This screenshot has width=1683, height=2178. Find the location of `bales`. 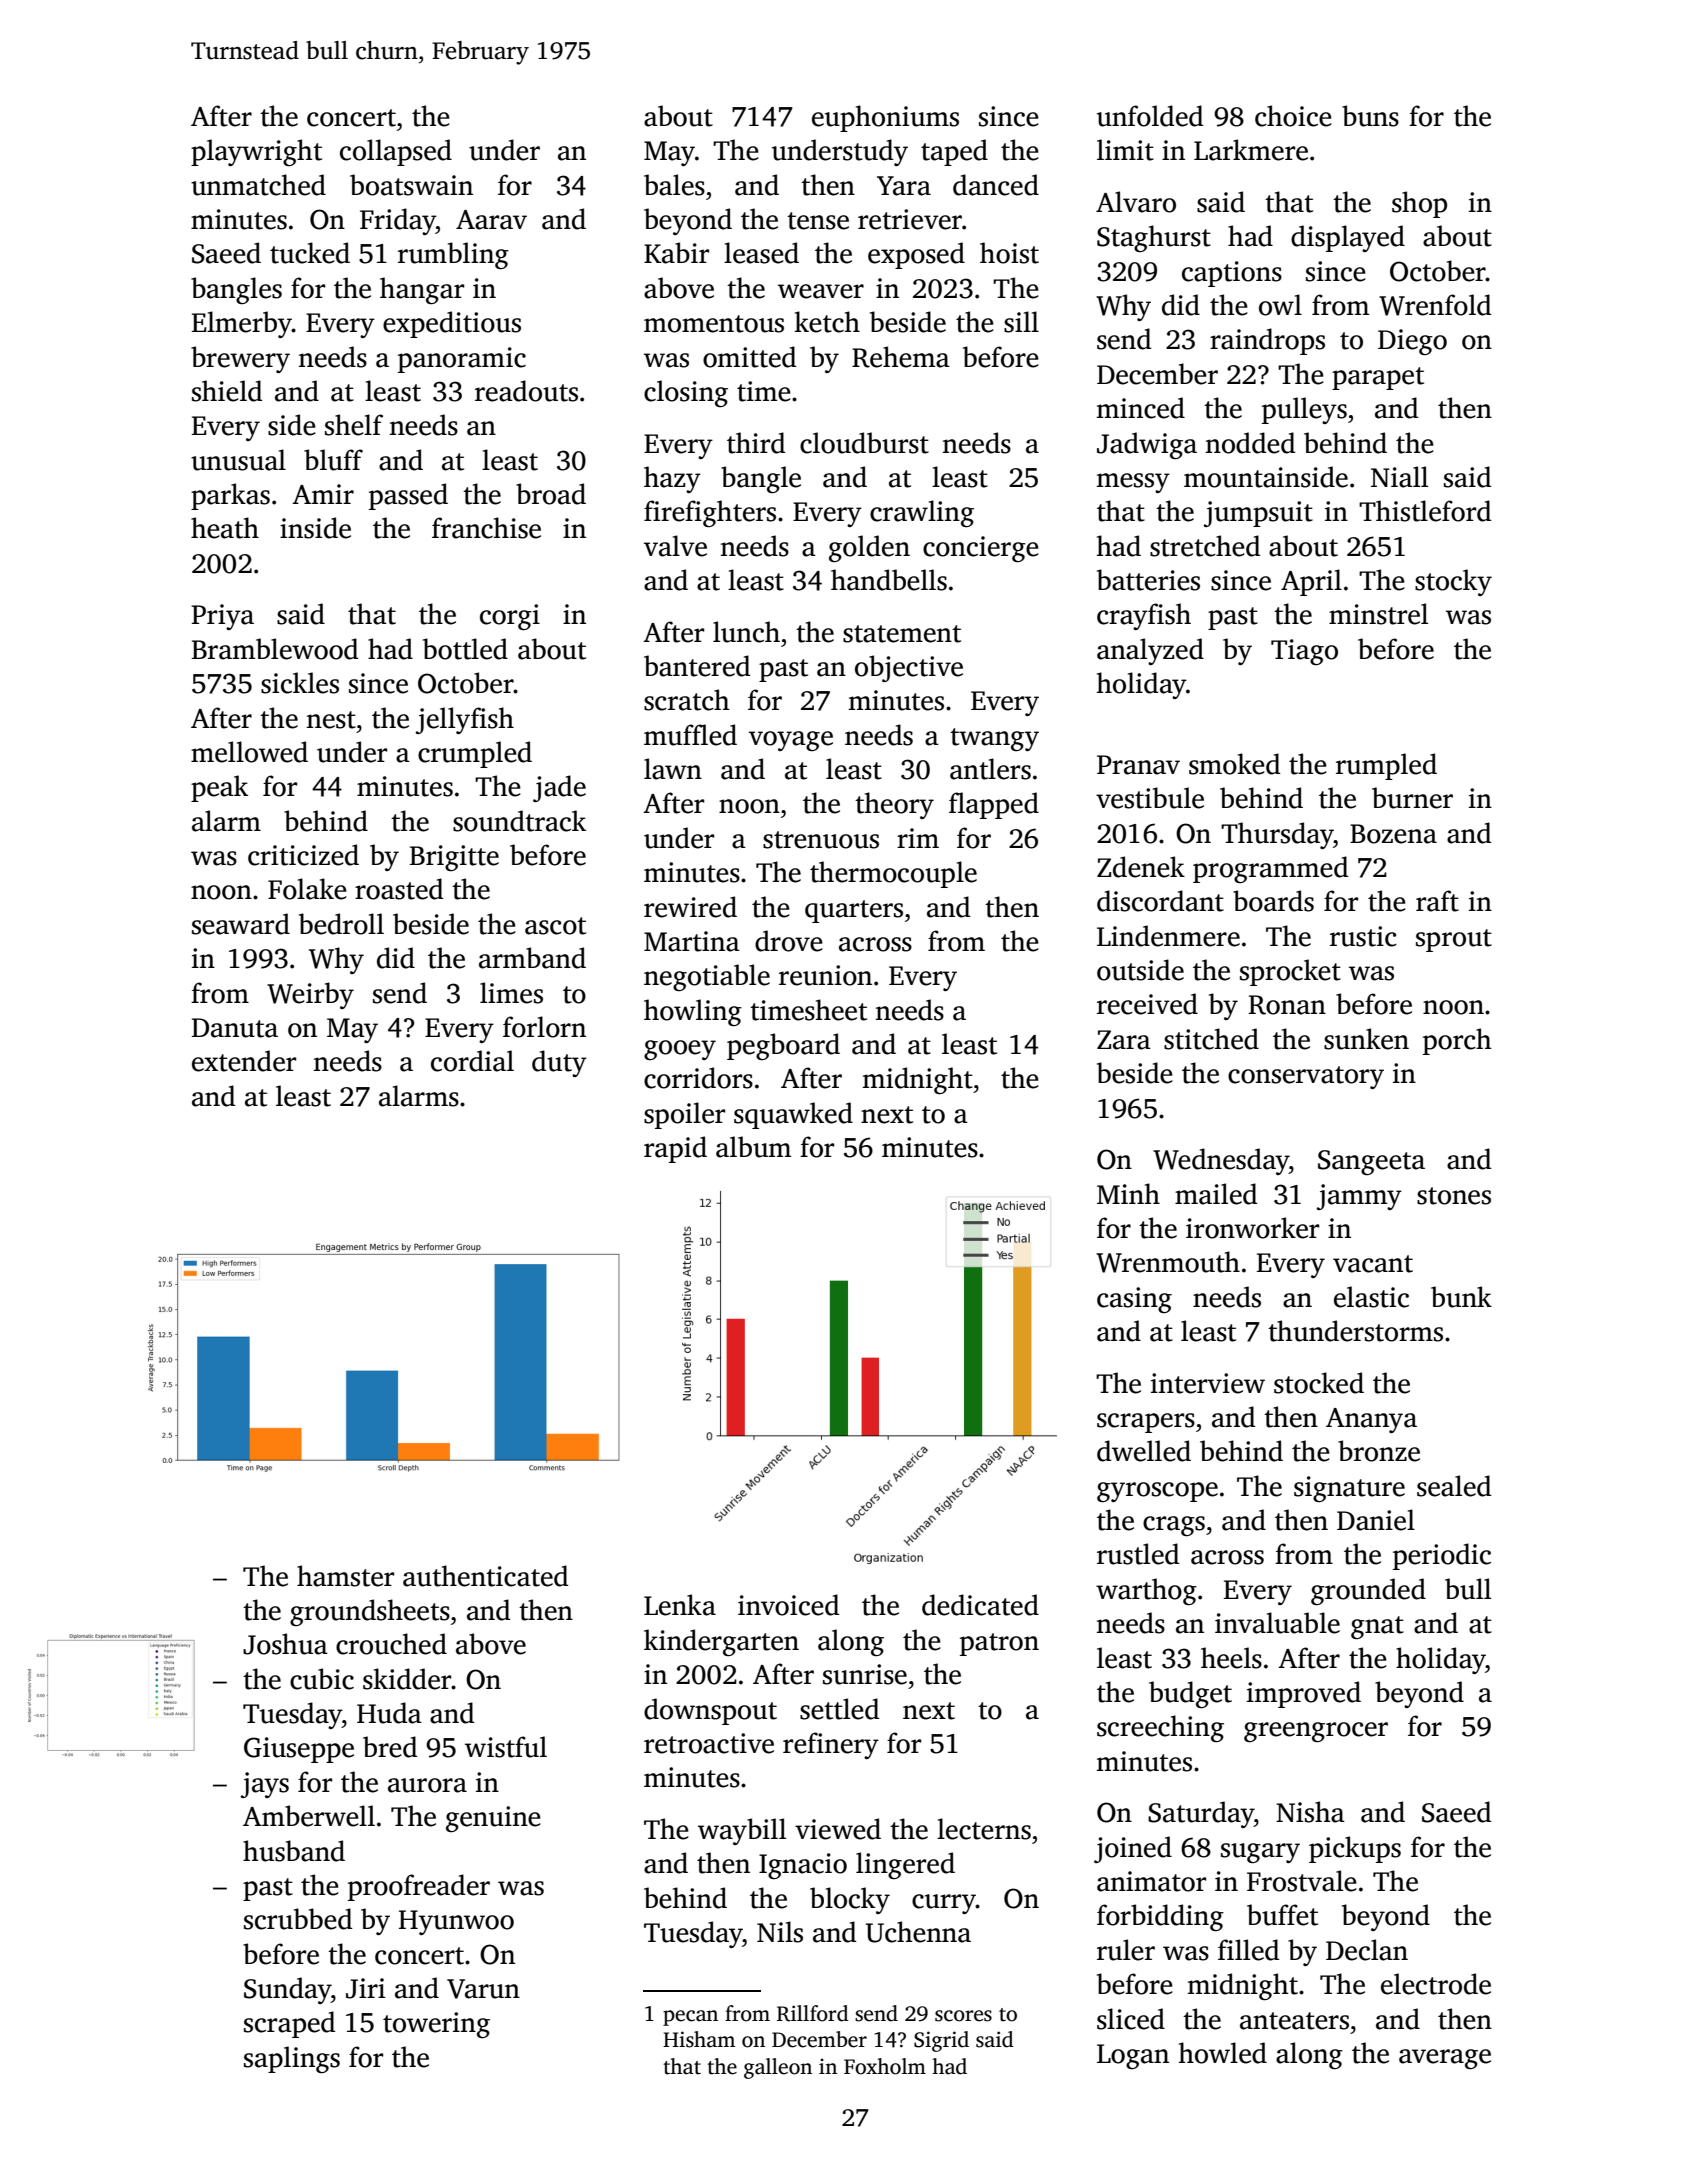

bales is located at coordinates (674, 185).
